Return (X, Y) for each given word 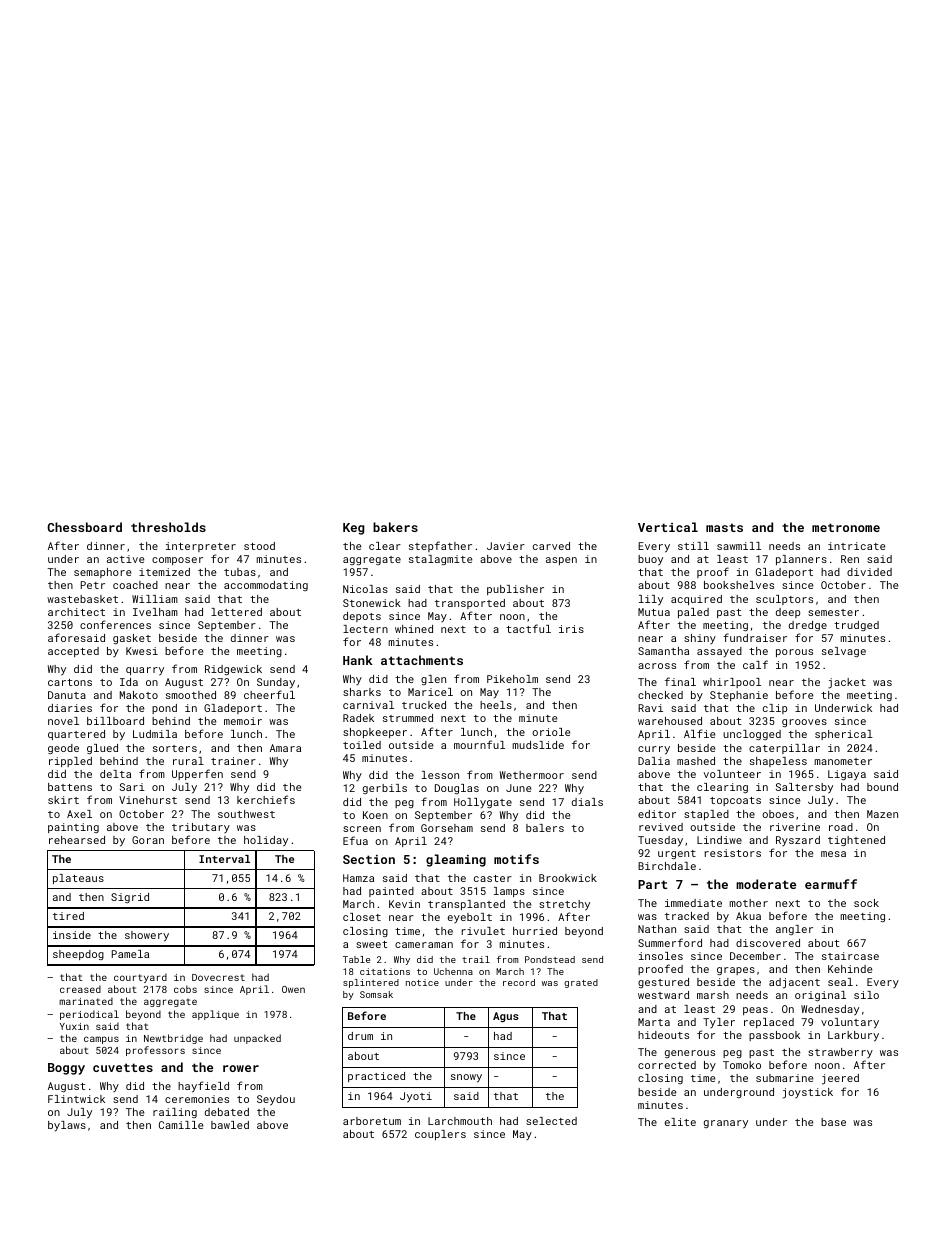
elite (680, 1122)
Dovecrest (218, 977)
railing (175, 1113)
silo (866, 995)
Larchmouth (460, 1121)
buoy (650, 560)
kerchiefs (266, 799)
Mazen (882, 814)
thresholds (168, 527)
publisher (515, 590)
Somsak (376, 994)
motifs (516, 859)
